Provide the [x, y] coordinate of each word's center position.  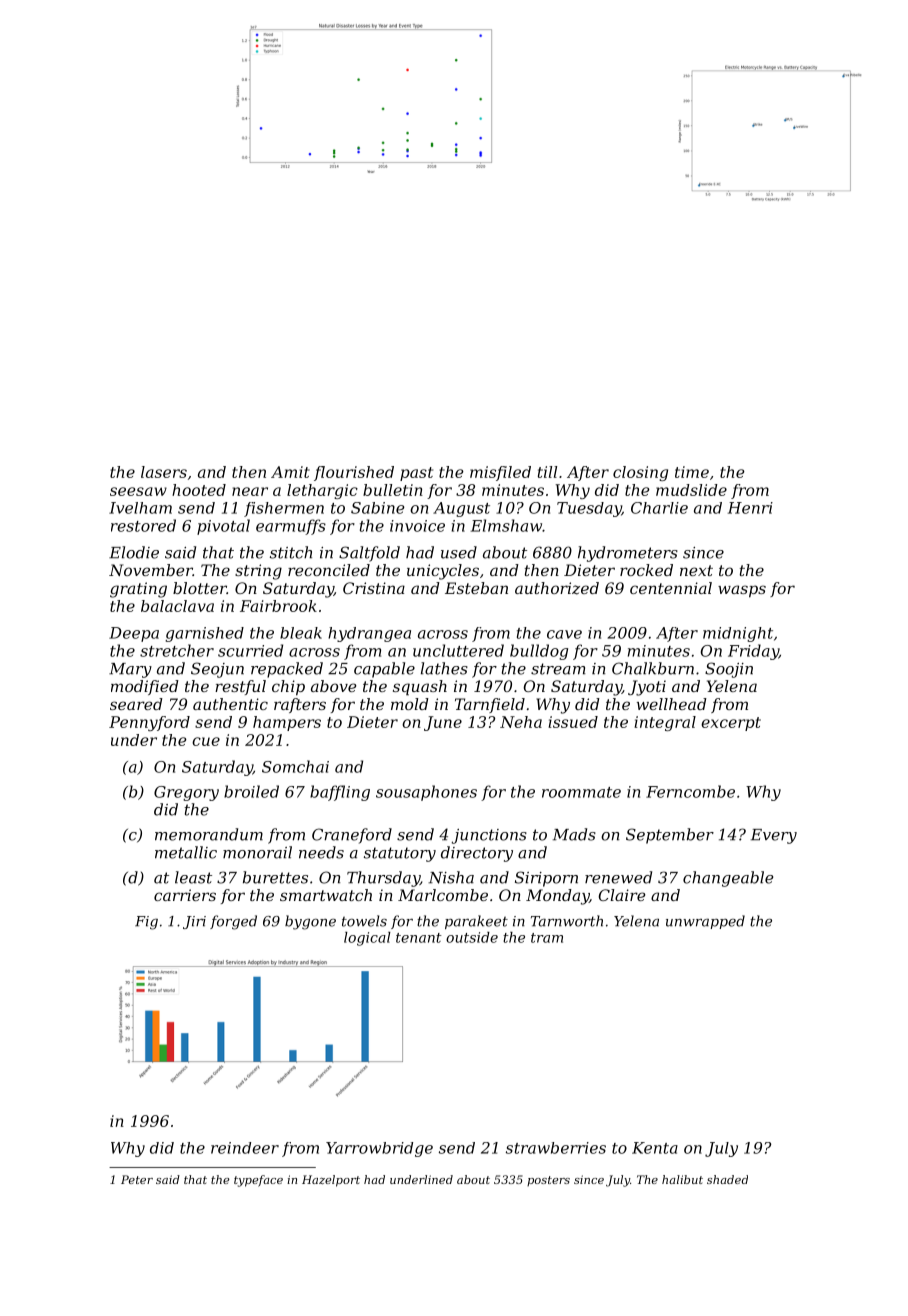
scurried [250, 650]
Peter [137, 1179]
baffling [340, 793]
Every [774, 836]
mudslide [691, 490]
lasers [164, 472]
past [416, 474]
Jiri [194, 922]
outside [472, 937]
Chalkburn [653, 668]
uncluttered [458, 650]
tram [547, 938]
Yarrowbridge [379, 1149]
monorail [257, 852]
